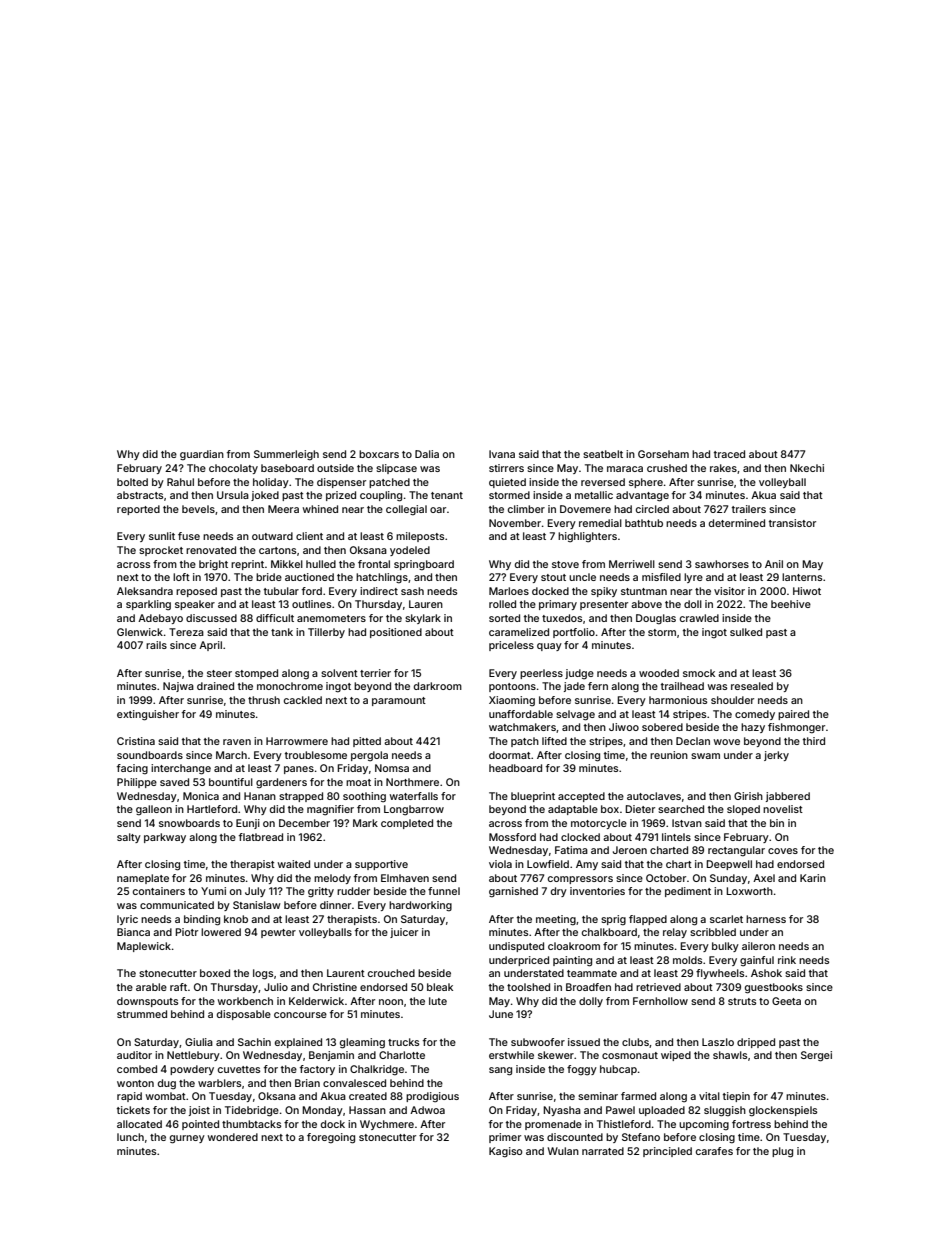  I want to click on transistor, so click(792, 523).
